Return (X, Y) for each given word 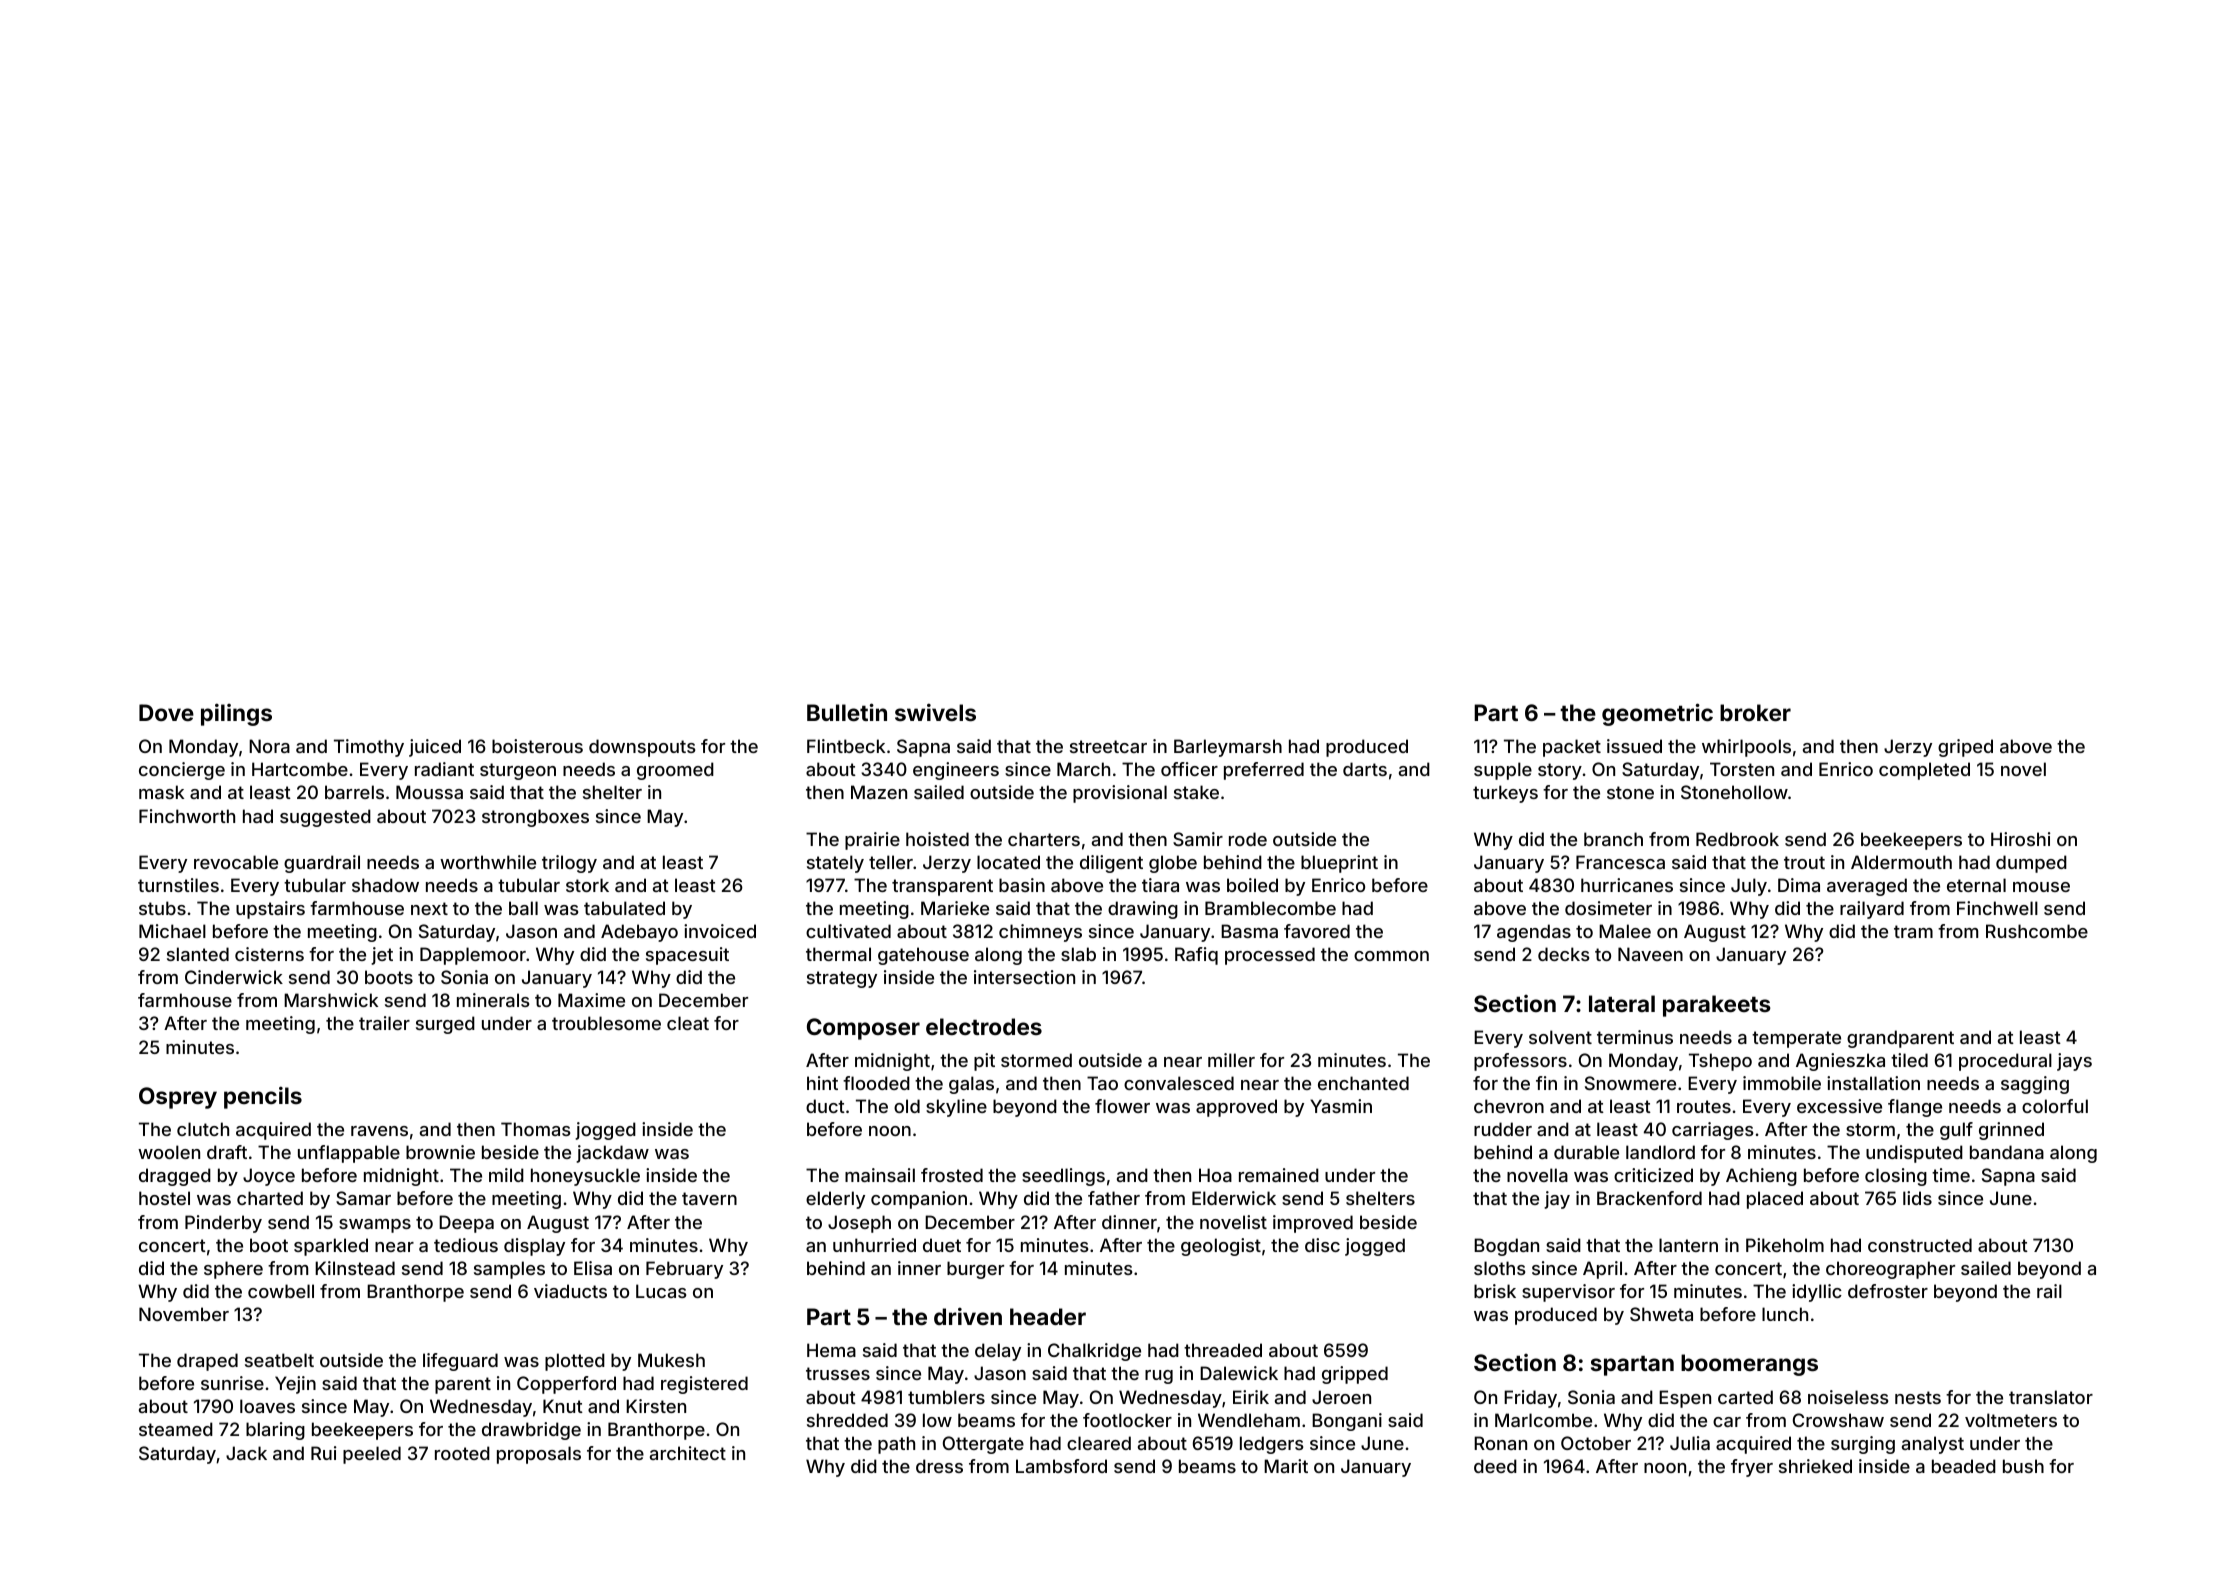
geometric (1657, 714)
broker (1755, 712)
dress (939, 1466)
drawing (1143, 910)
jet (382, 956)
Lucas (661, 1291)
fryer (1752, 1468)
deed (1495, 1466)
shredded (847, 1420)
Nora (269, 746)
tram (1913, 931)
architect (688, 1453)
